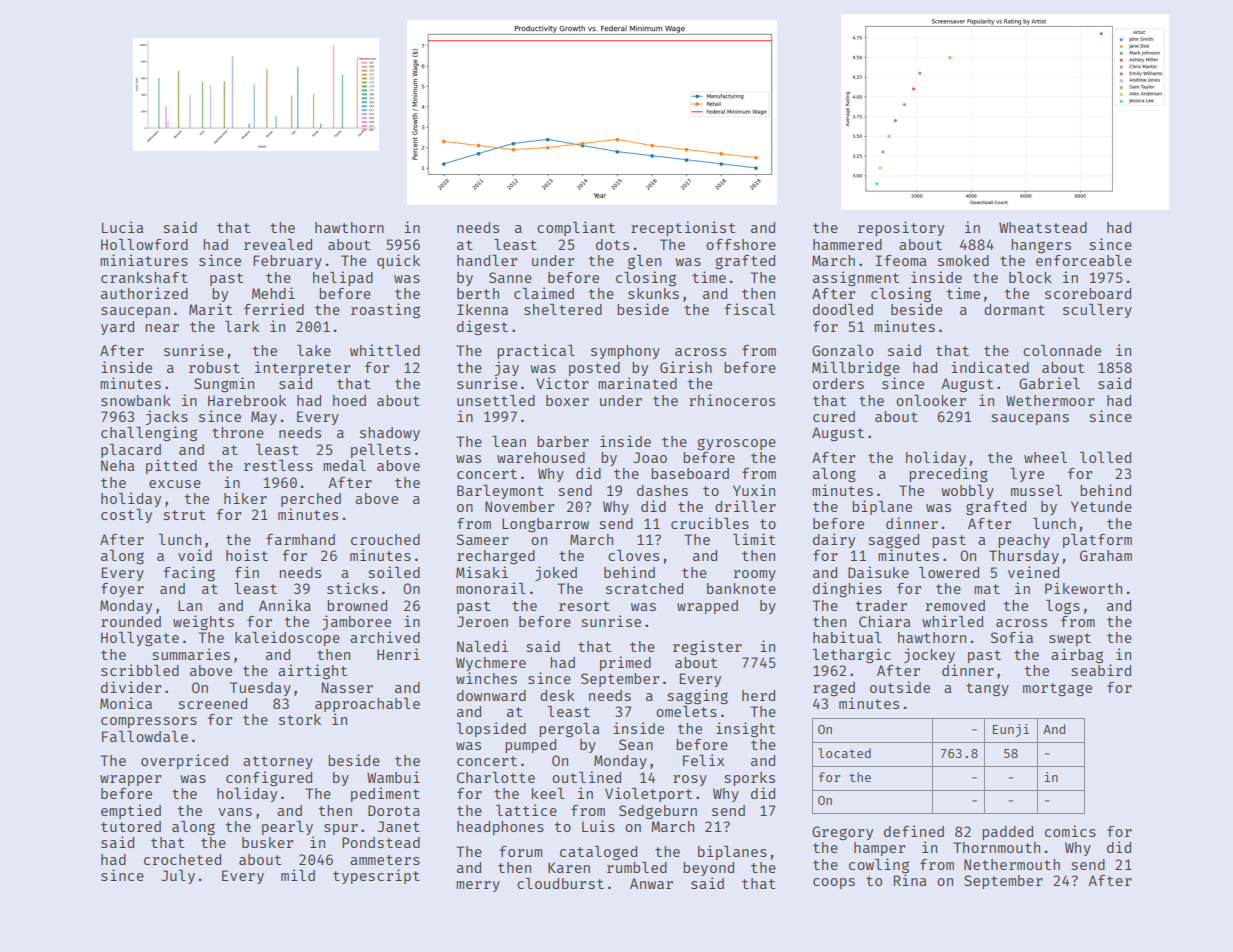  What do you see at coordinates (1043, 227) in the image?
I see `Wheatstead` at bounding box center [1043, 227].
